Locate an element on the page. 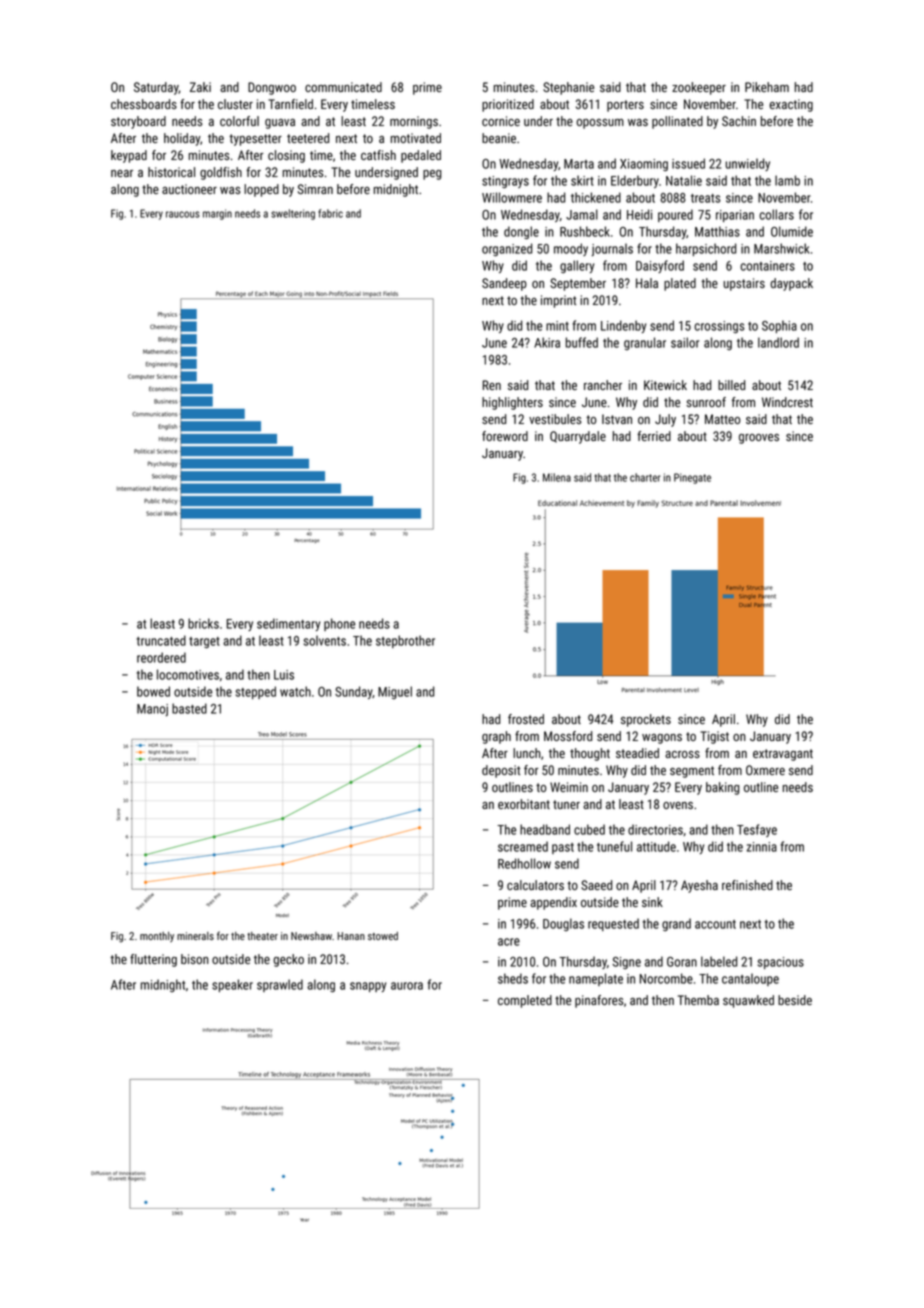  keypad is located at coordinates (129, 156).
